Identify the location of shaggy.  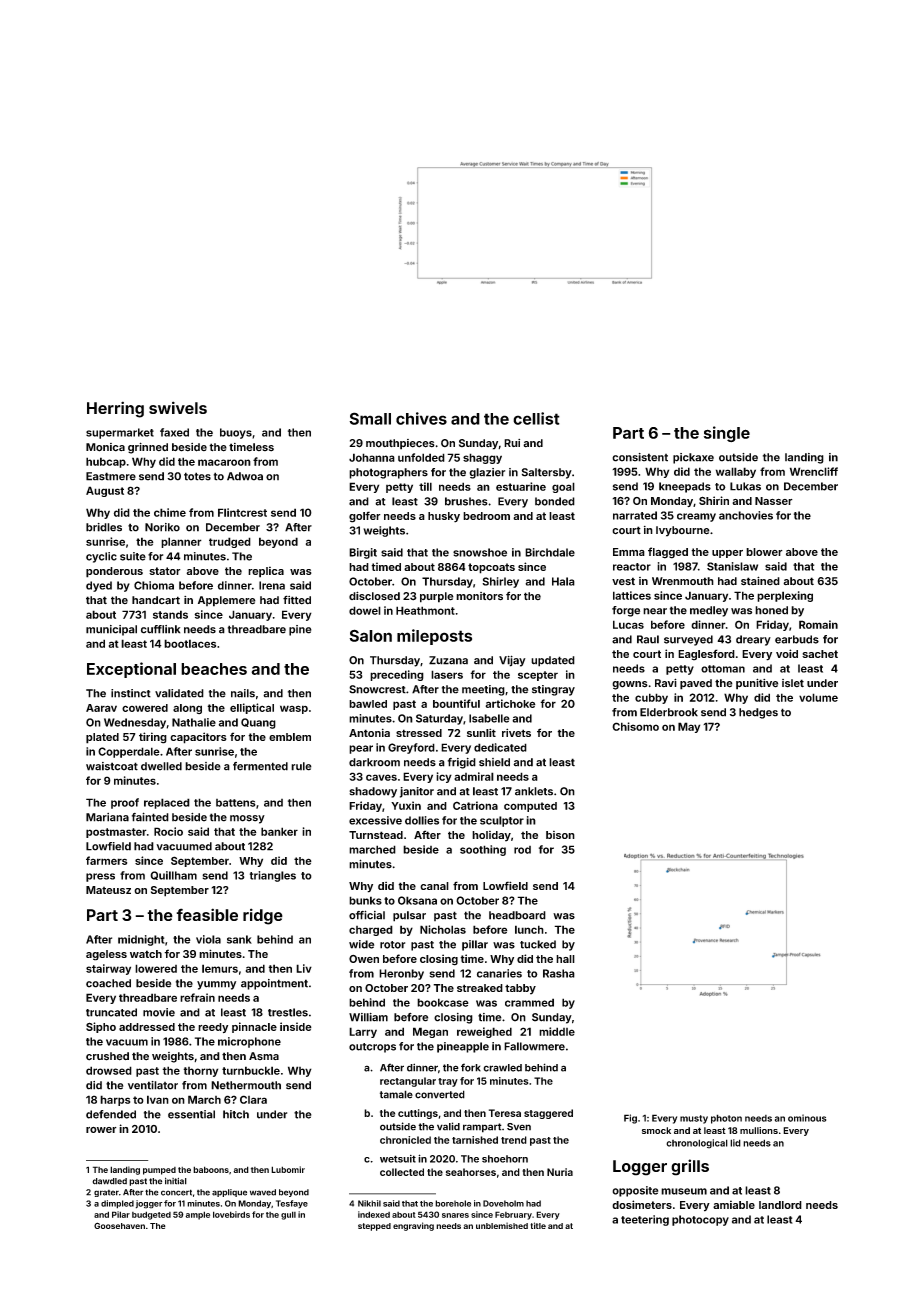
(482, 458).
